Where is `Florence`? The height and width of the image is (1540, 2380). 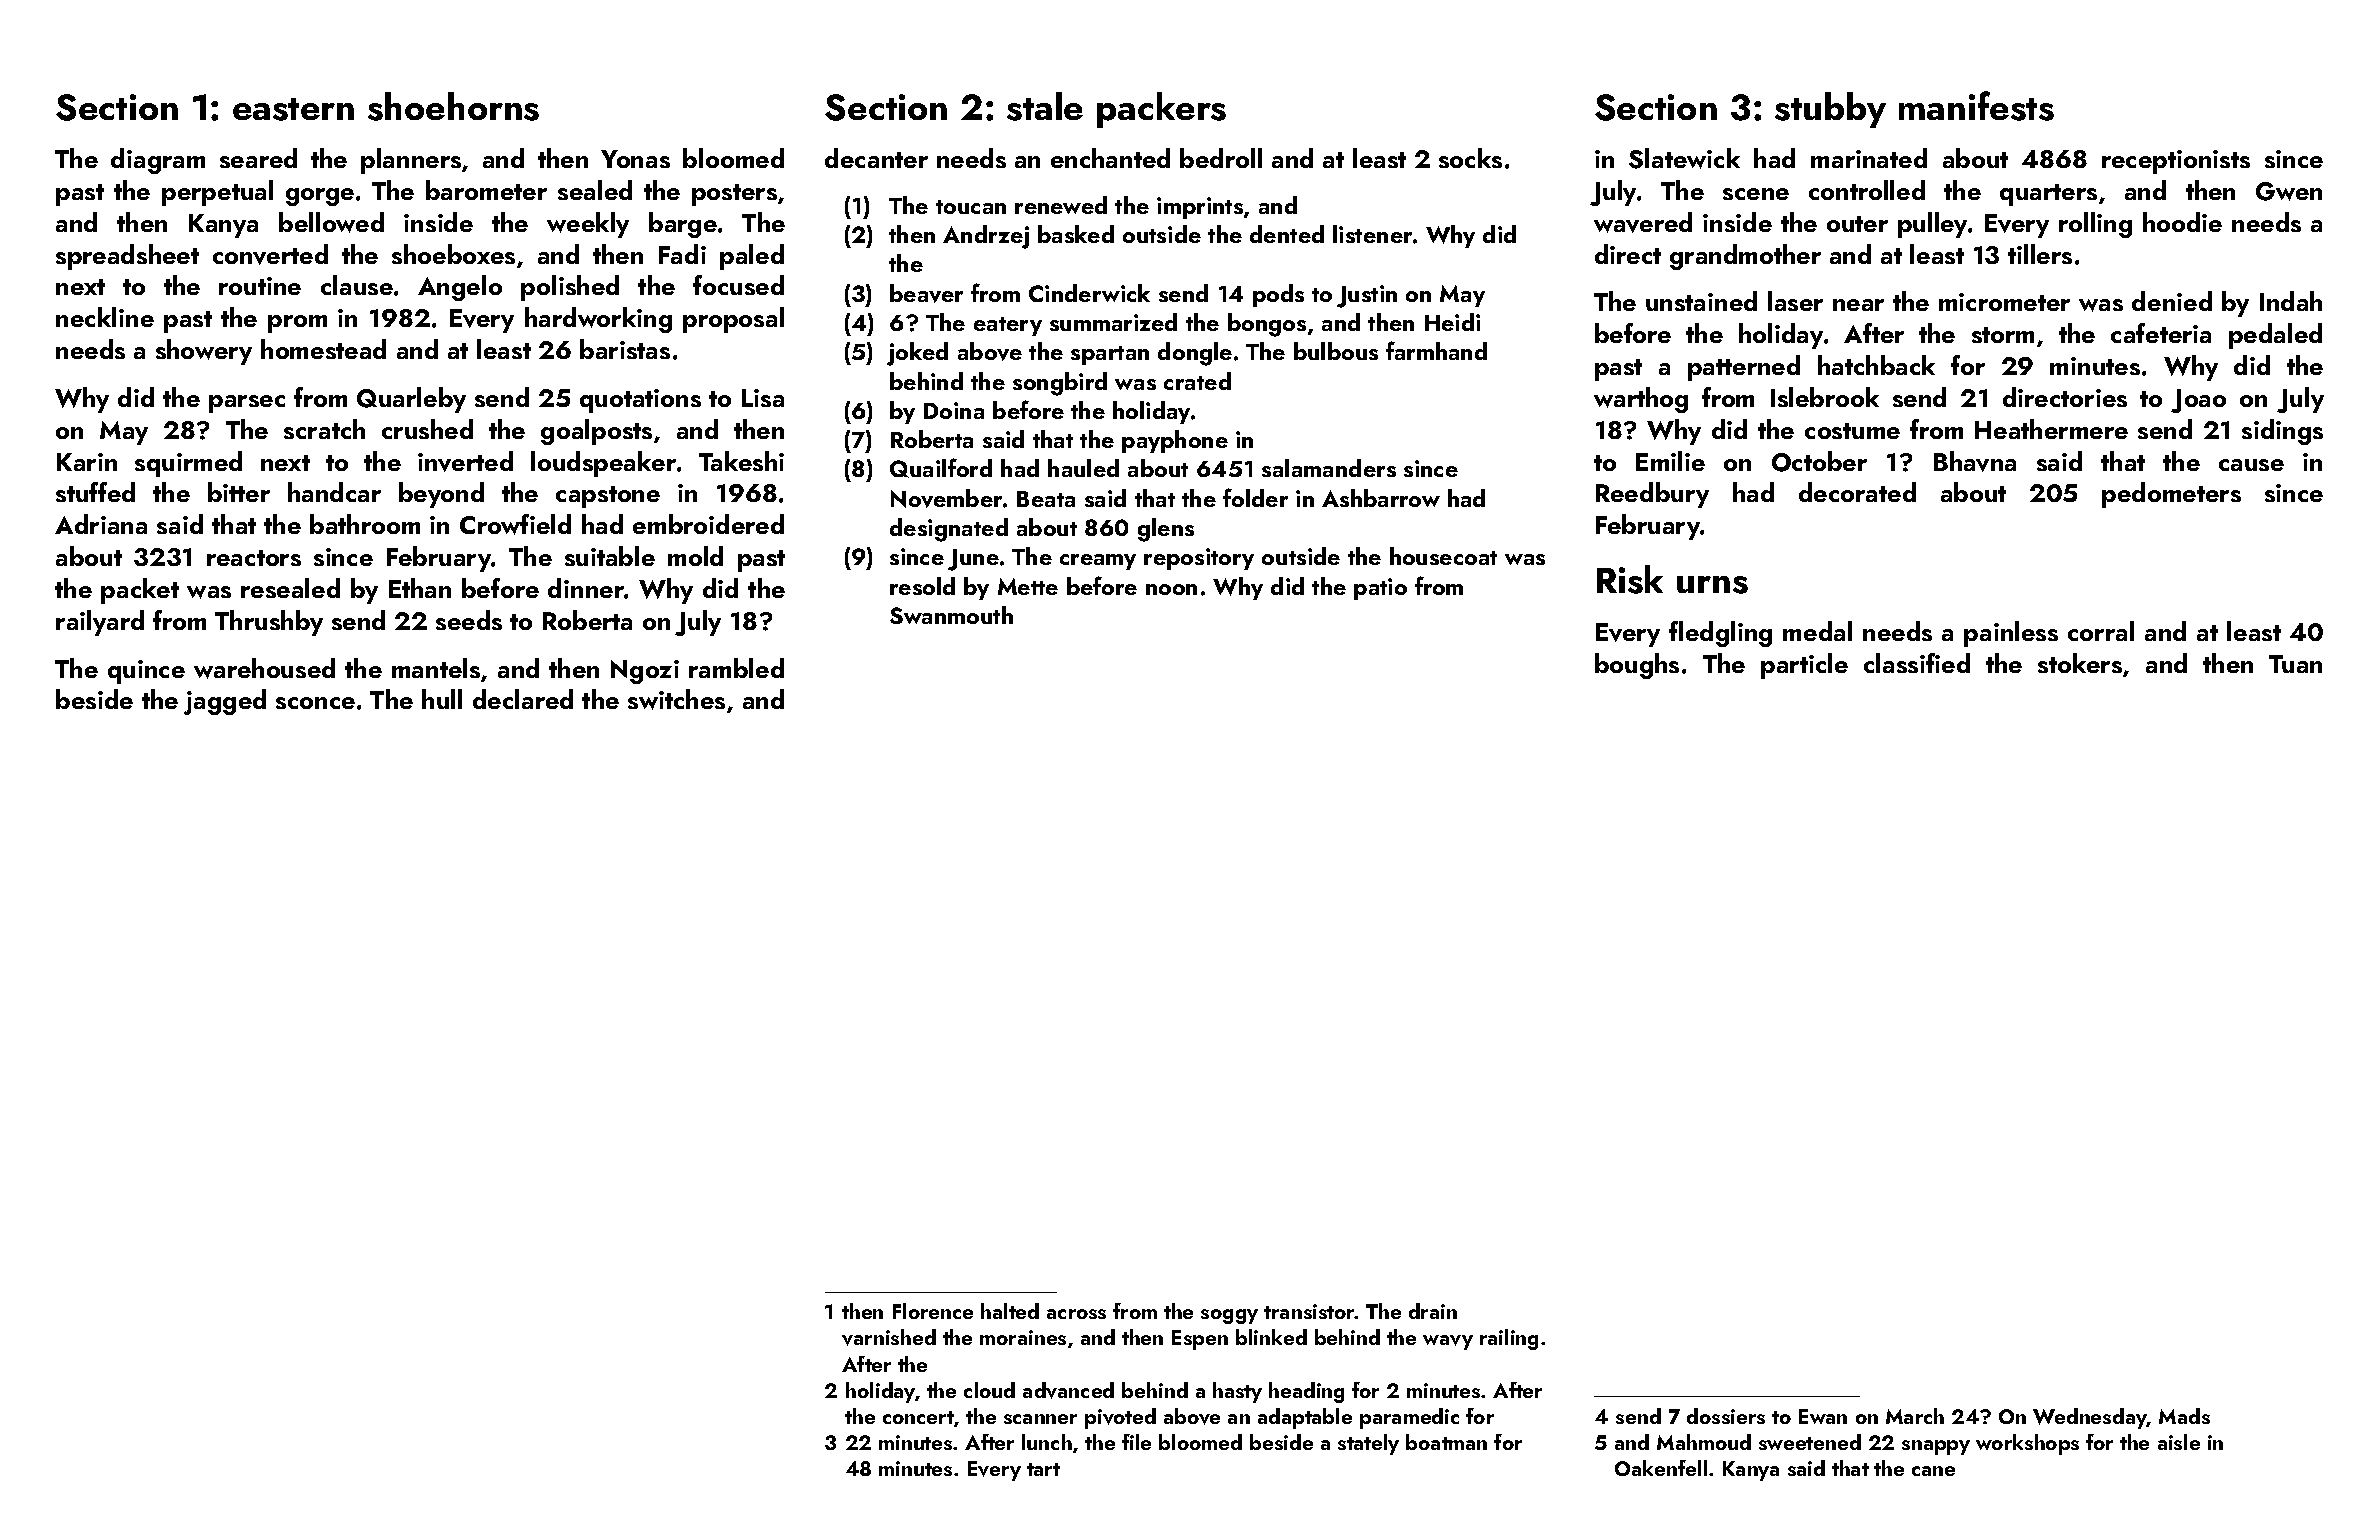
Florence is located at coordinates (933, 1311).
